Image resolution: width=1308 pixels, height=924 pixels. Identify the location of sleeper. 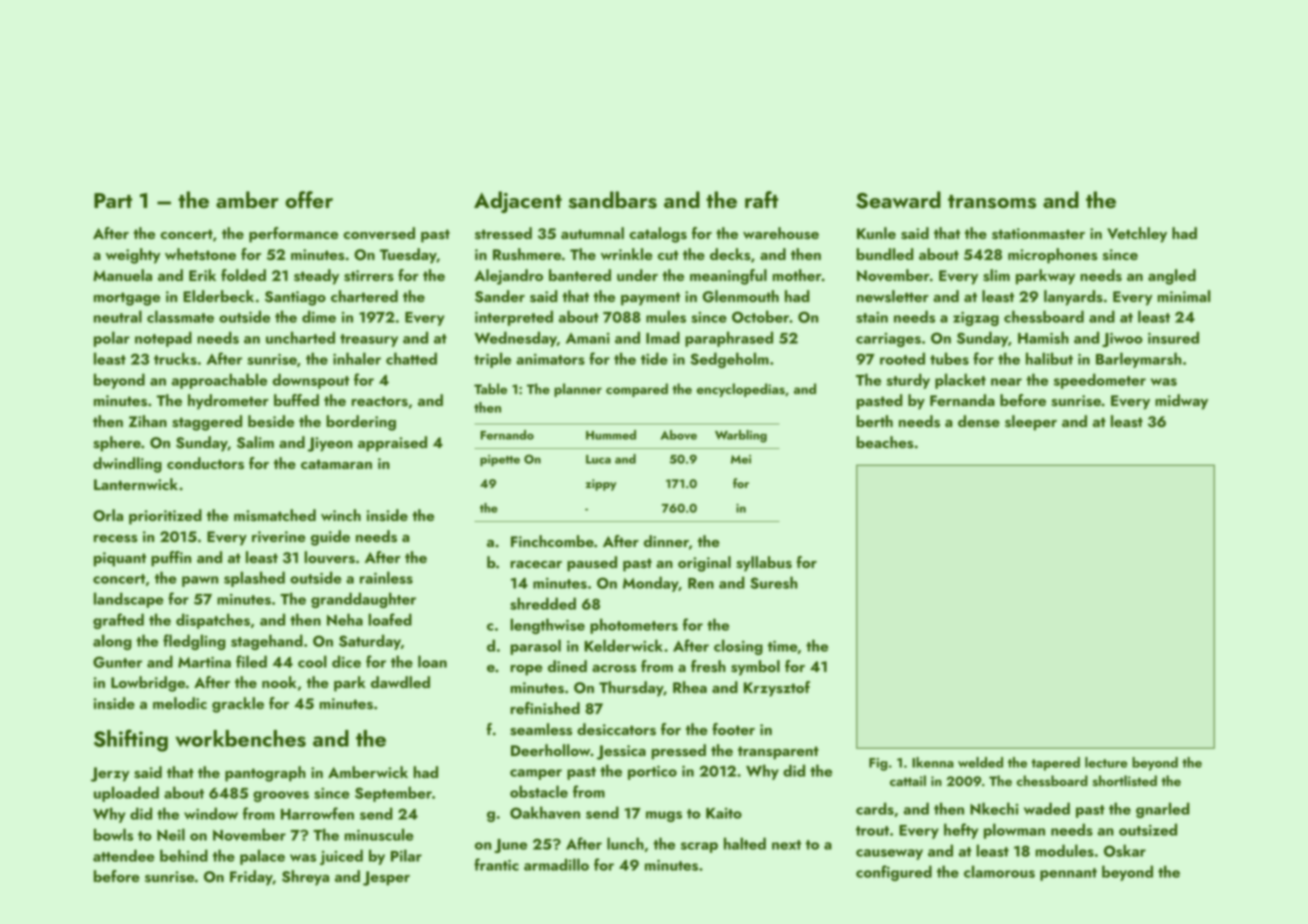
(1031, 423).
